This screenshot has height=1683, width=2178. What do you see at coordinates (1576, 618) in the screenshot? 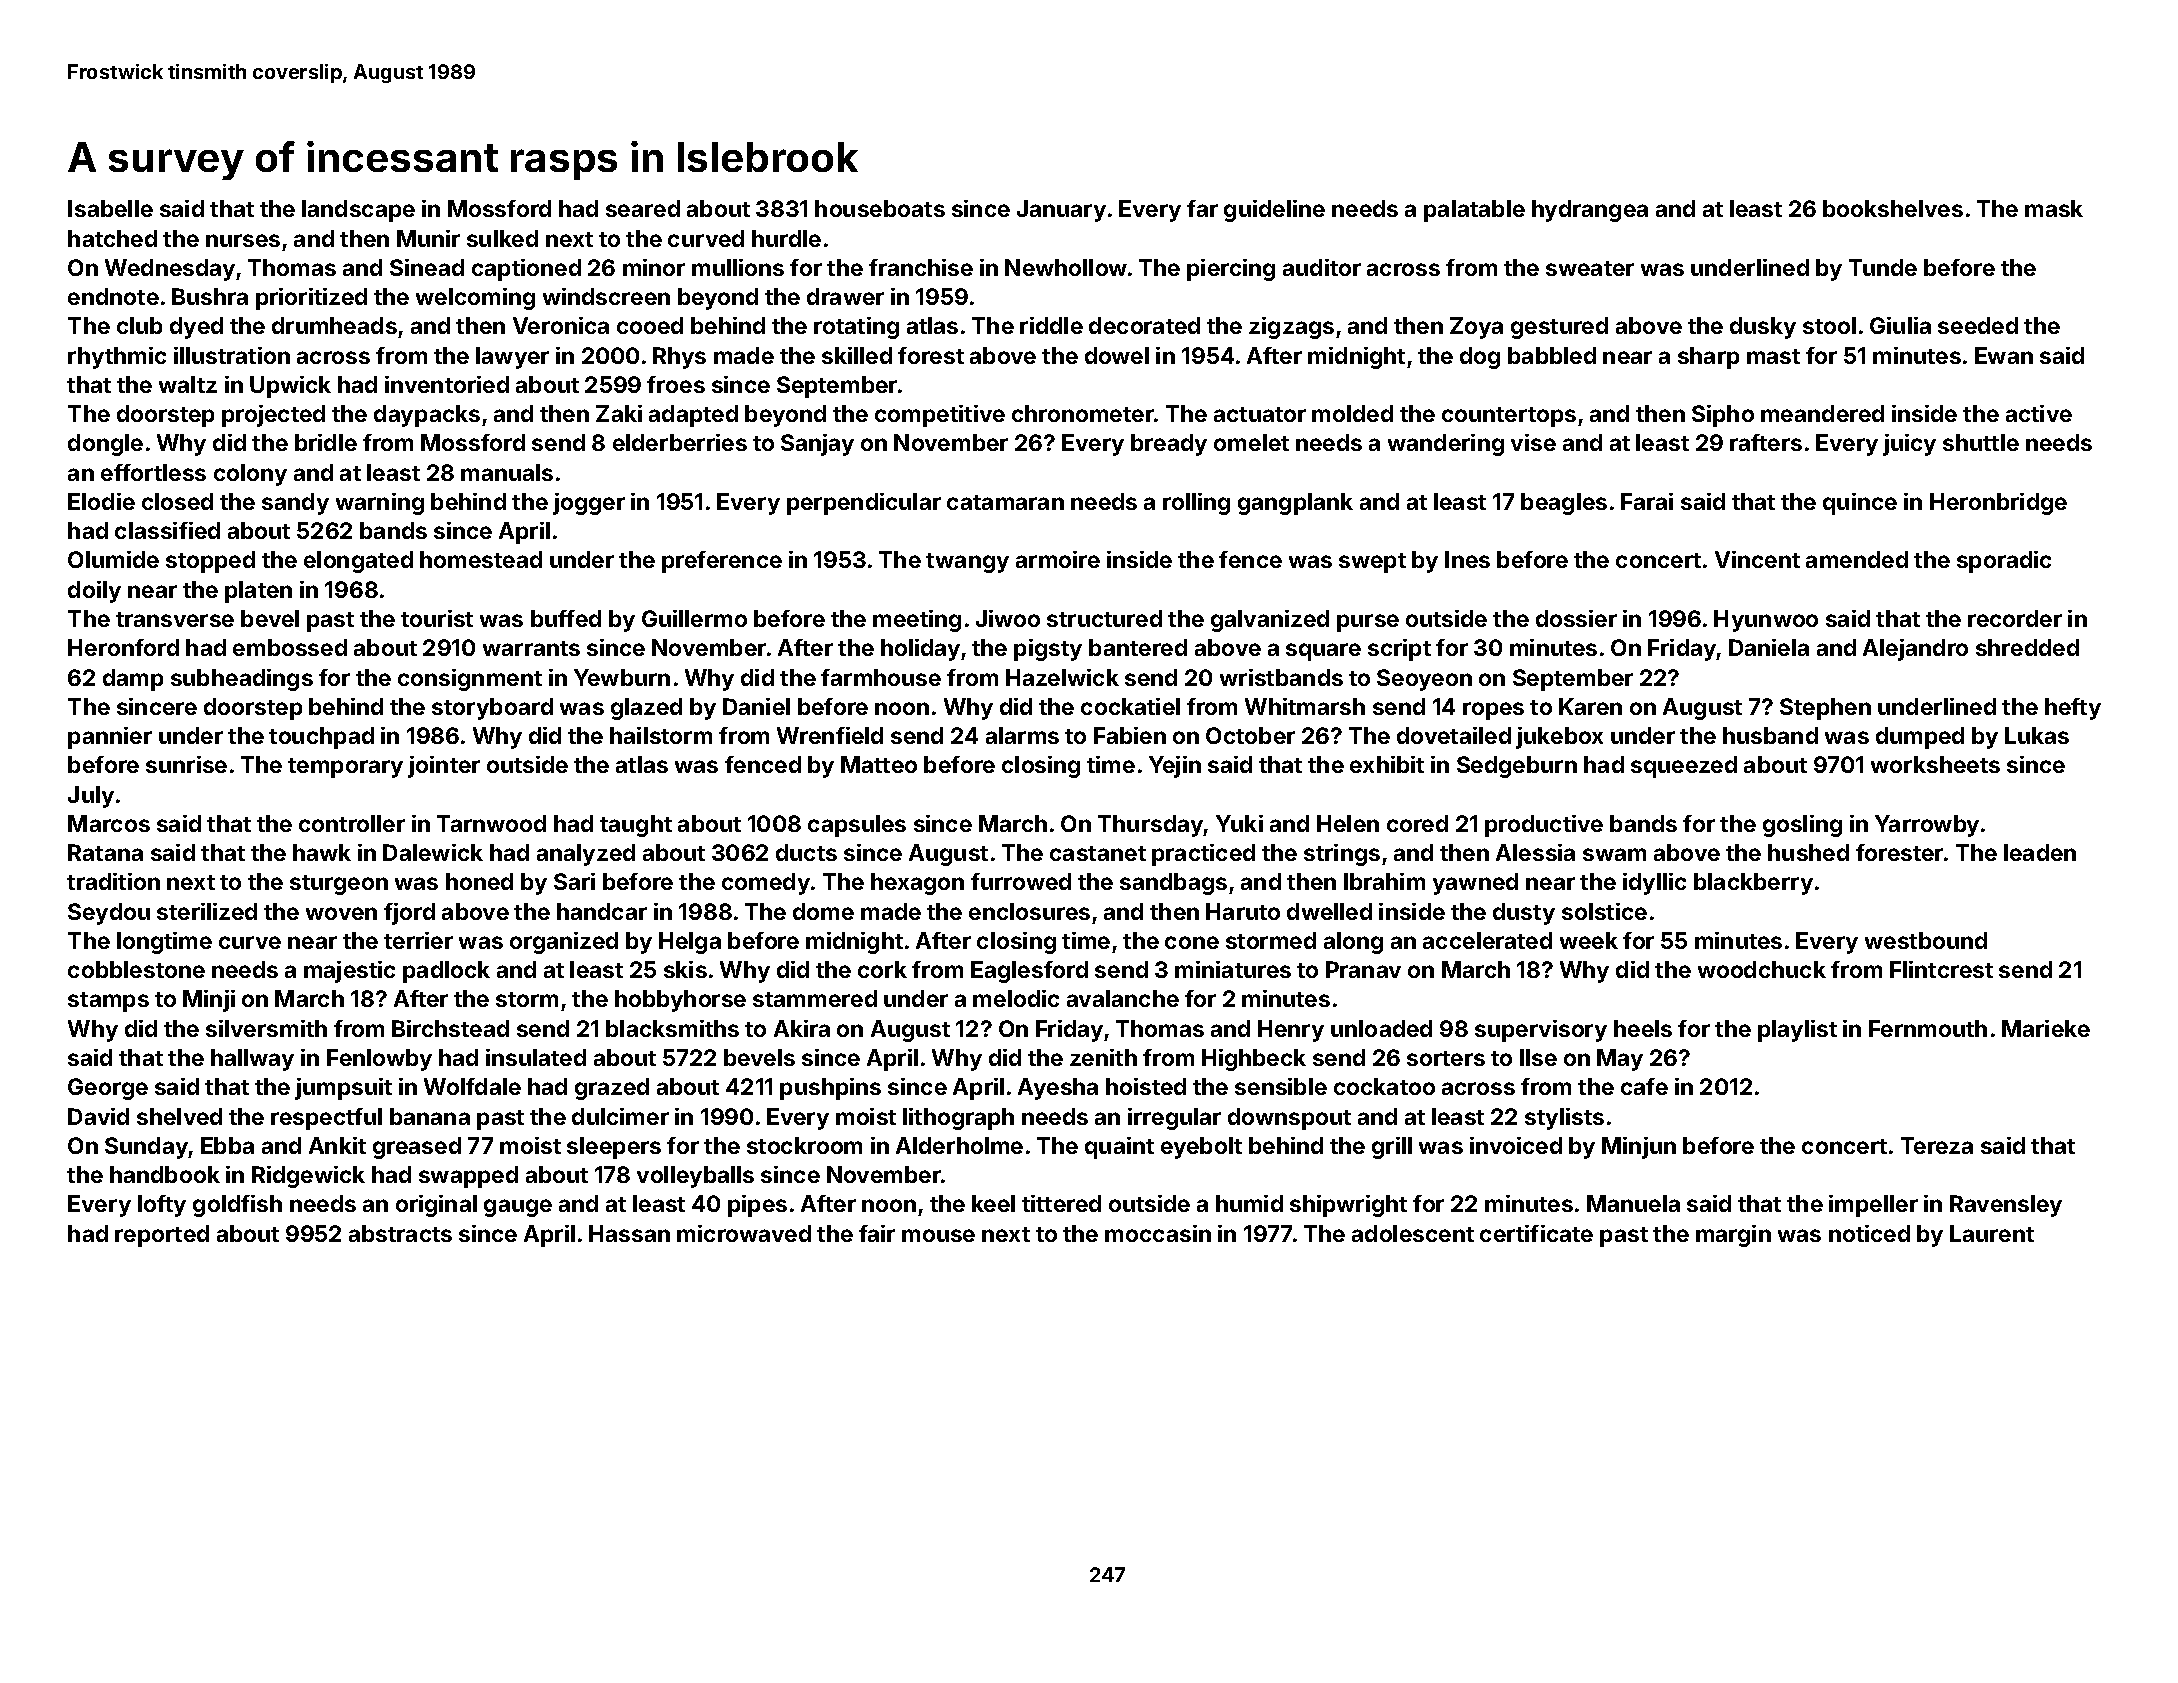
I see `dossier` at bounding box center [1576, 618].
